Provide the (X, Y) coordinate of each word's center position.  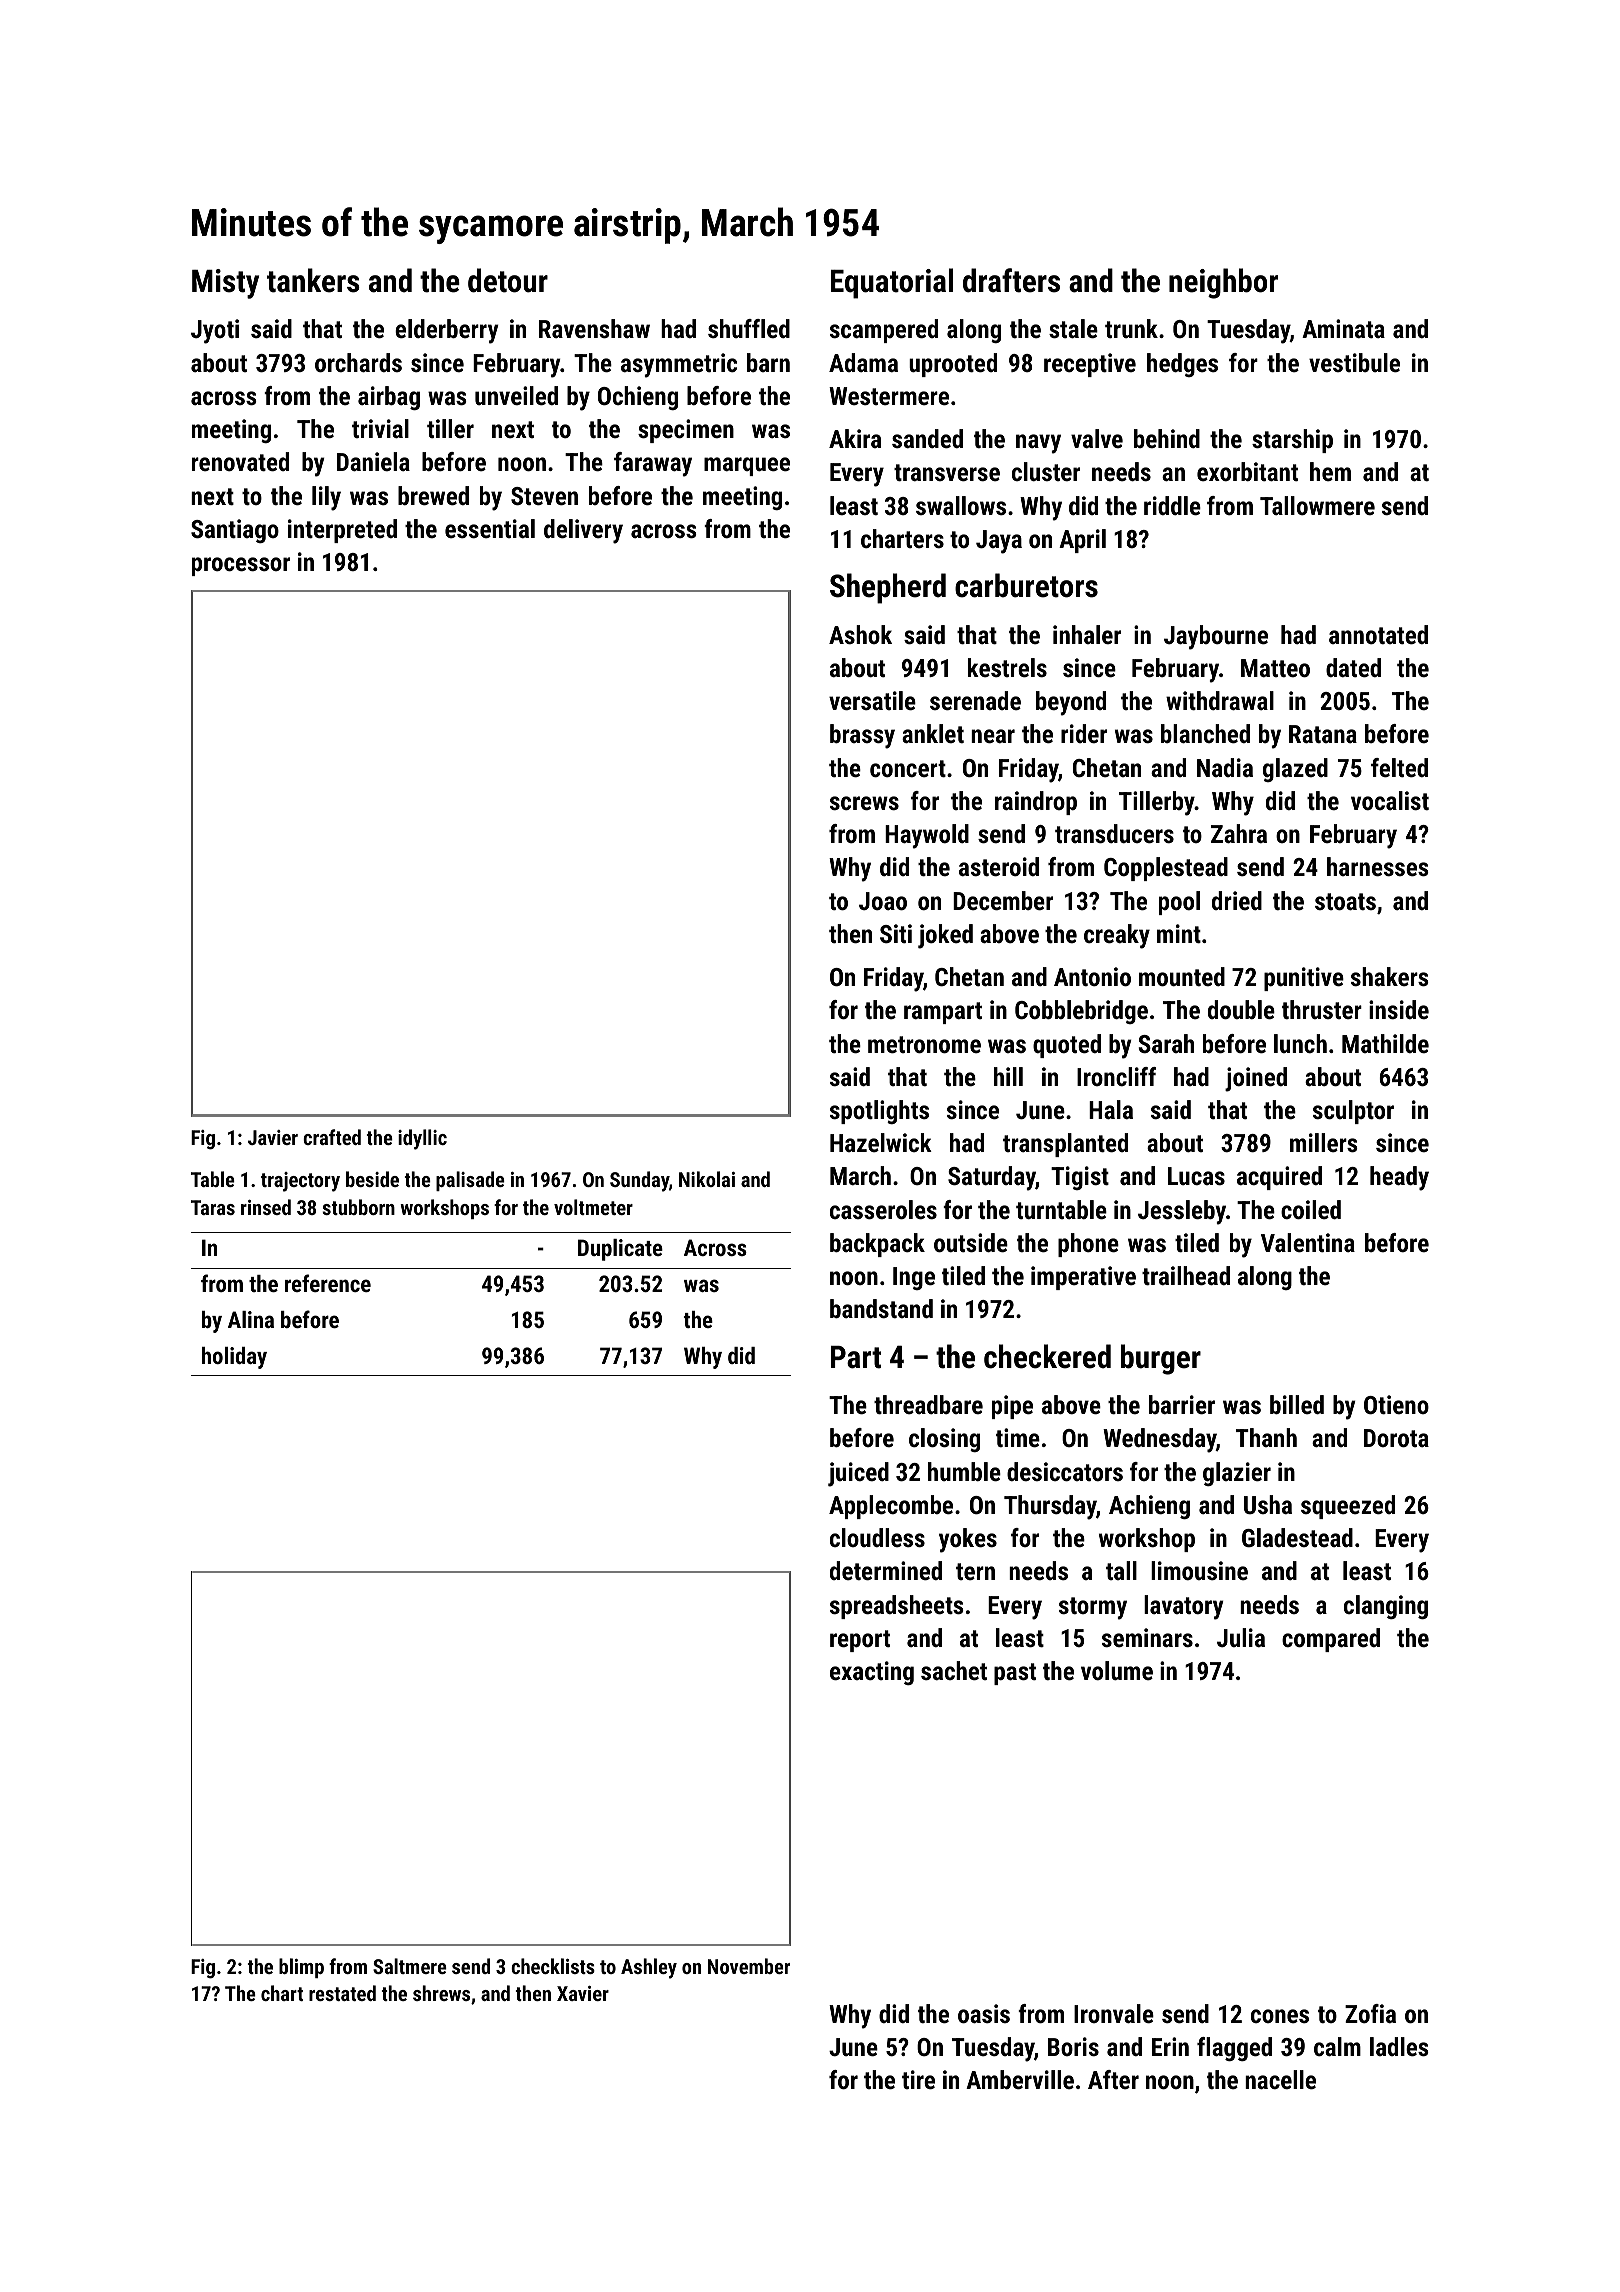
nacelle (1280, 2079)
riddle (1172, 505)
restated (342, 1993)
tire (918, 2079)
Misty (225, 284)
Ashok (860, 634)
